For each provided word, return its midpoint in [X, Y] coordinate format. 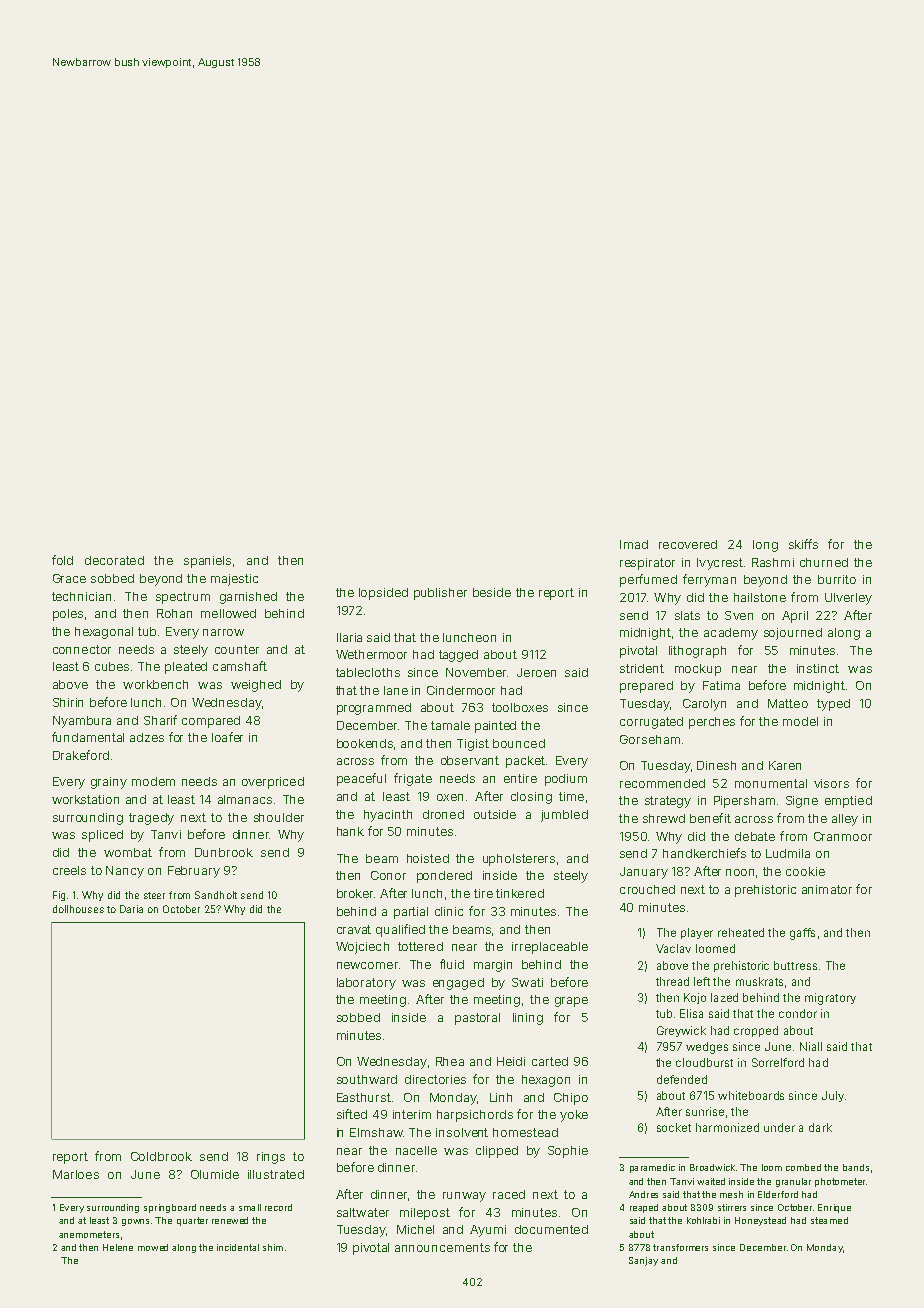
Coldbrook [161, 1156]
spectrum [183, 598]
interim [412, 1114]
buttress [795, 965]
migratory [830, 999]
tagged [458, 656]
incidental [238, 1247]
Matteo [788, 703]
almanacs [245, 799]
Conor [388, 875]
